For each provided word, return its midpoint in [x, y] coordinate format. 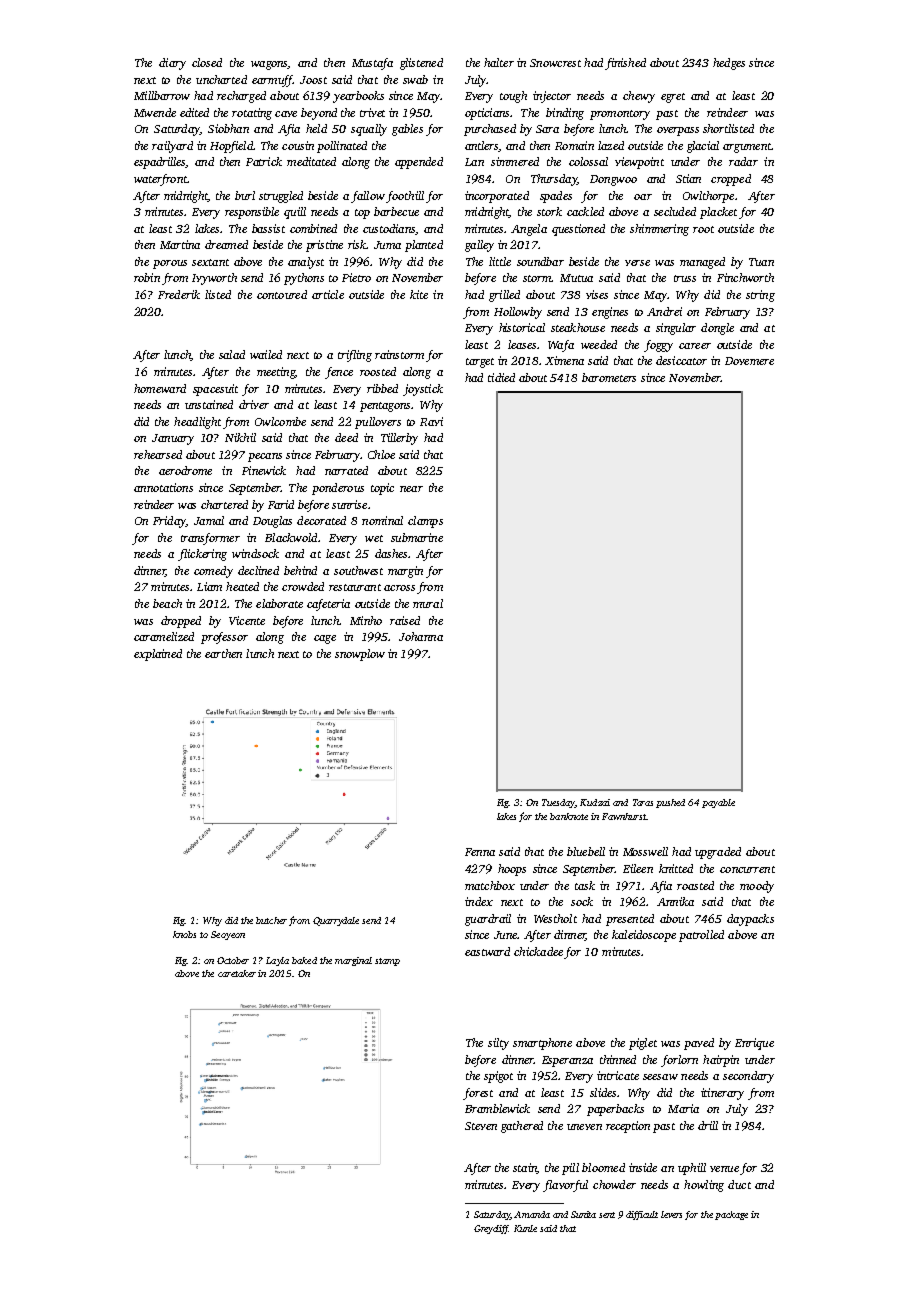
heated [242, 586]
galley [479, 246]
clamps [425, 522]
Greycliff [491, 1229]
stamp [387, 962]
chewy [639, 97]
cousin [298, 145]
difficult [642, 1215]
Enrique [754, 1044]
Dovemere [749, 361]
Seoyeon [228, 935]
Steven [481, 1126]
